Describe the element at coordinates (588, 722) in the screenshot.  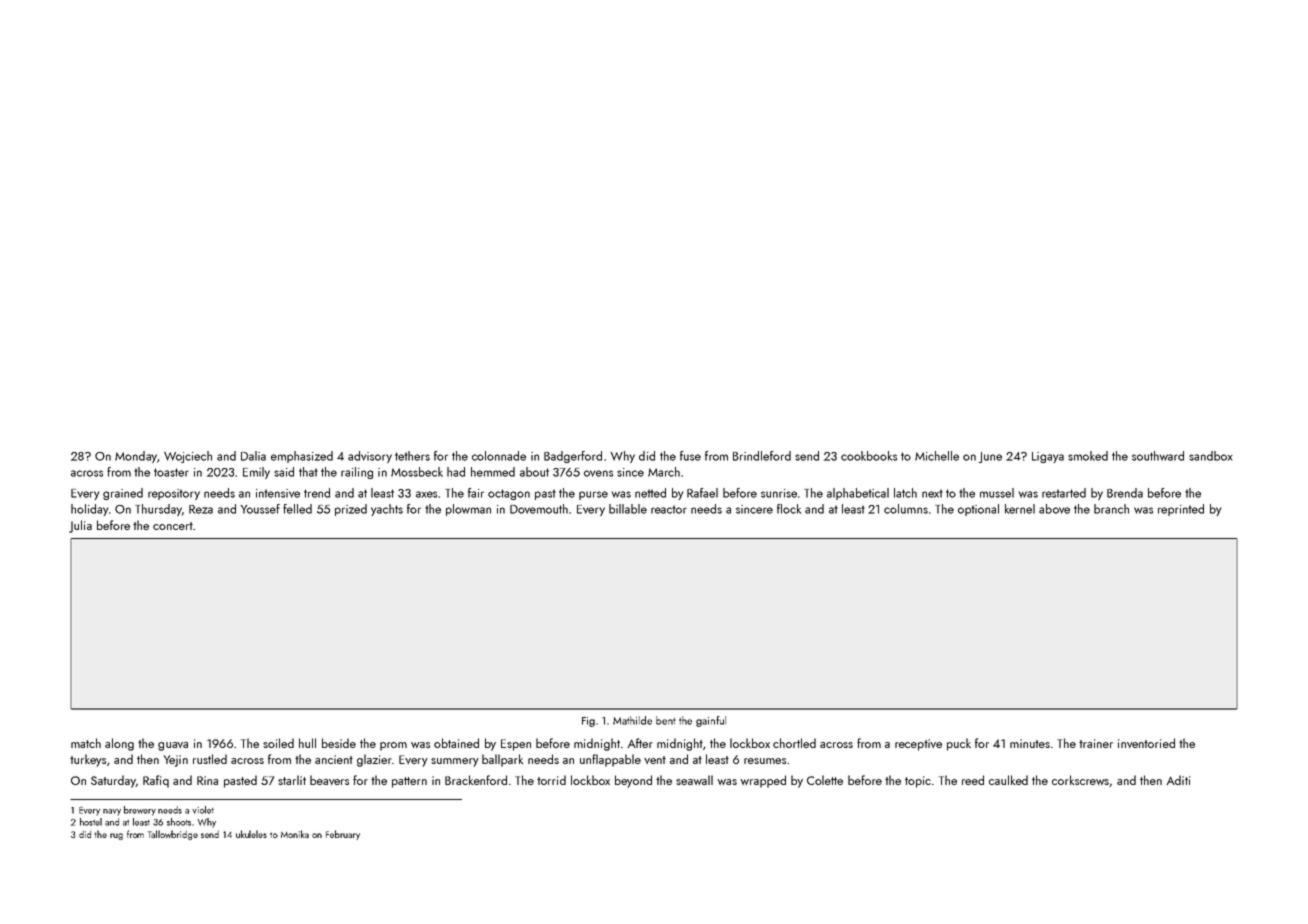
I see `Fig` at that location.
